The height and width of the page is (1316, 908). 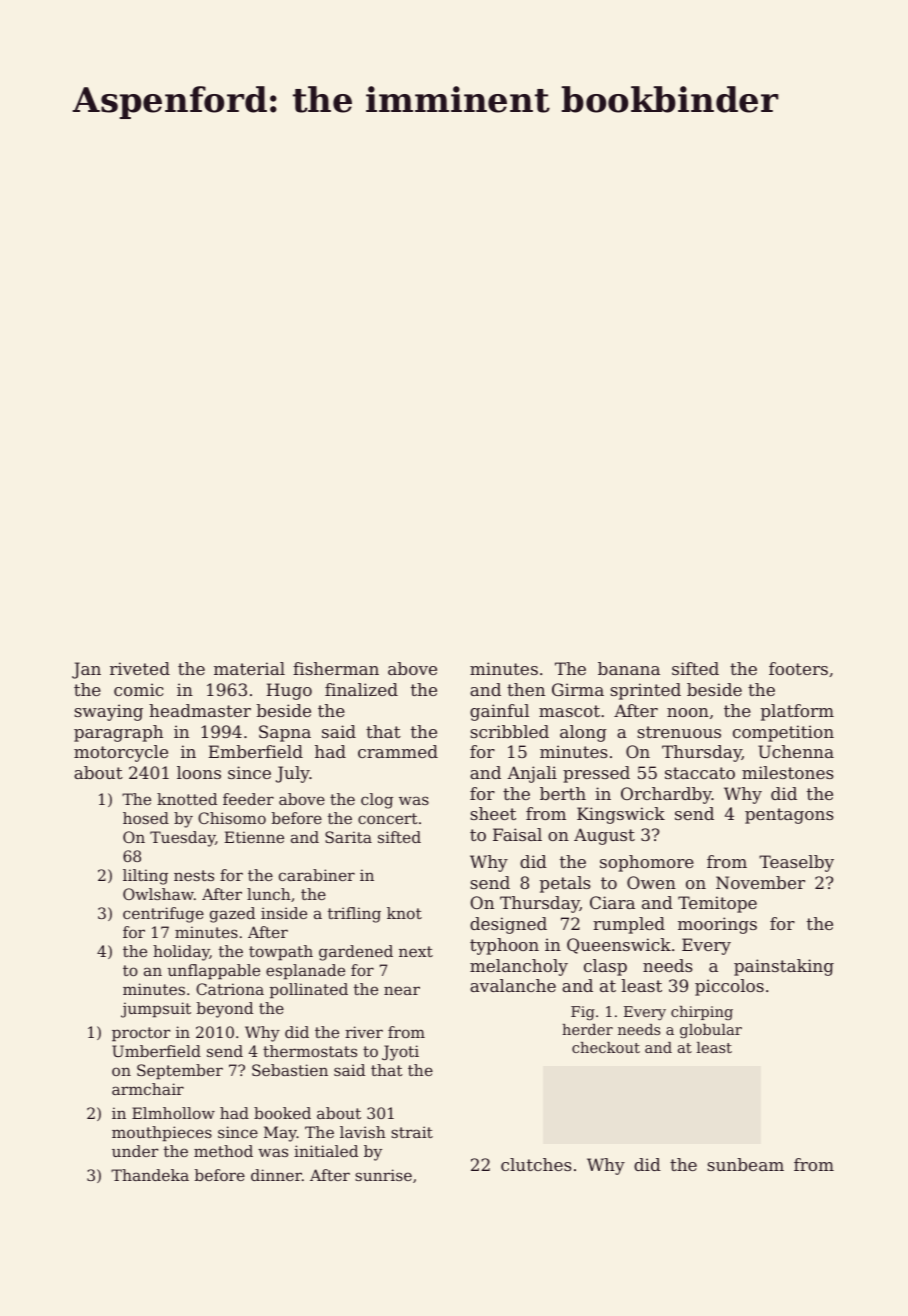 I want to click on fisherman, so click(x=336, y=668).
